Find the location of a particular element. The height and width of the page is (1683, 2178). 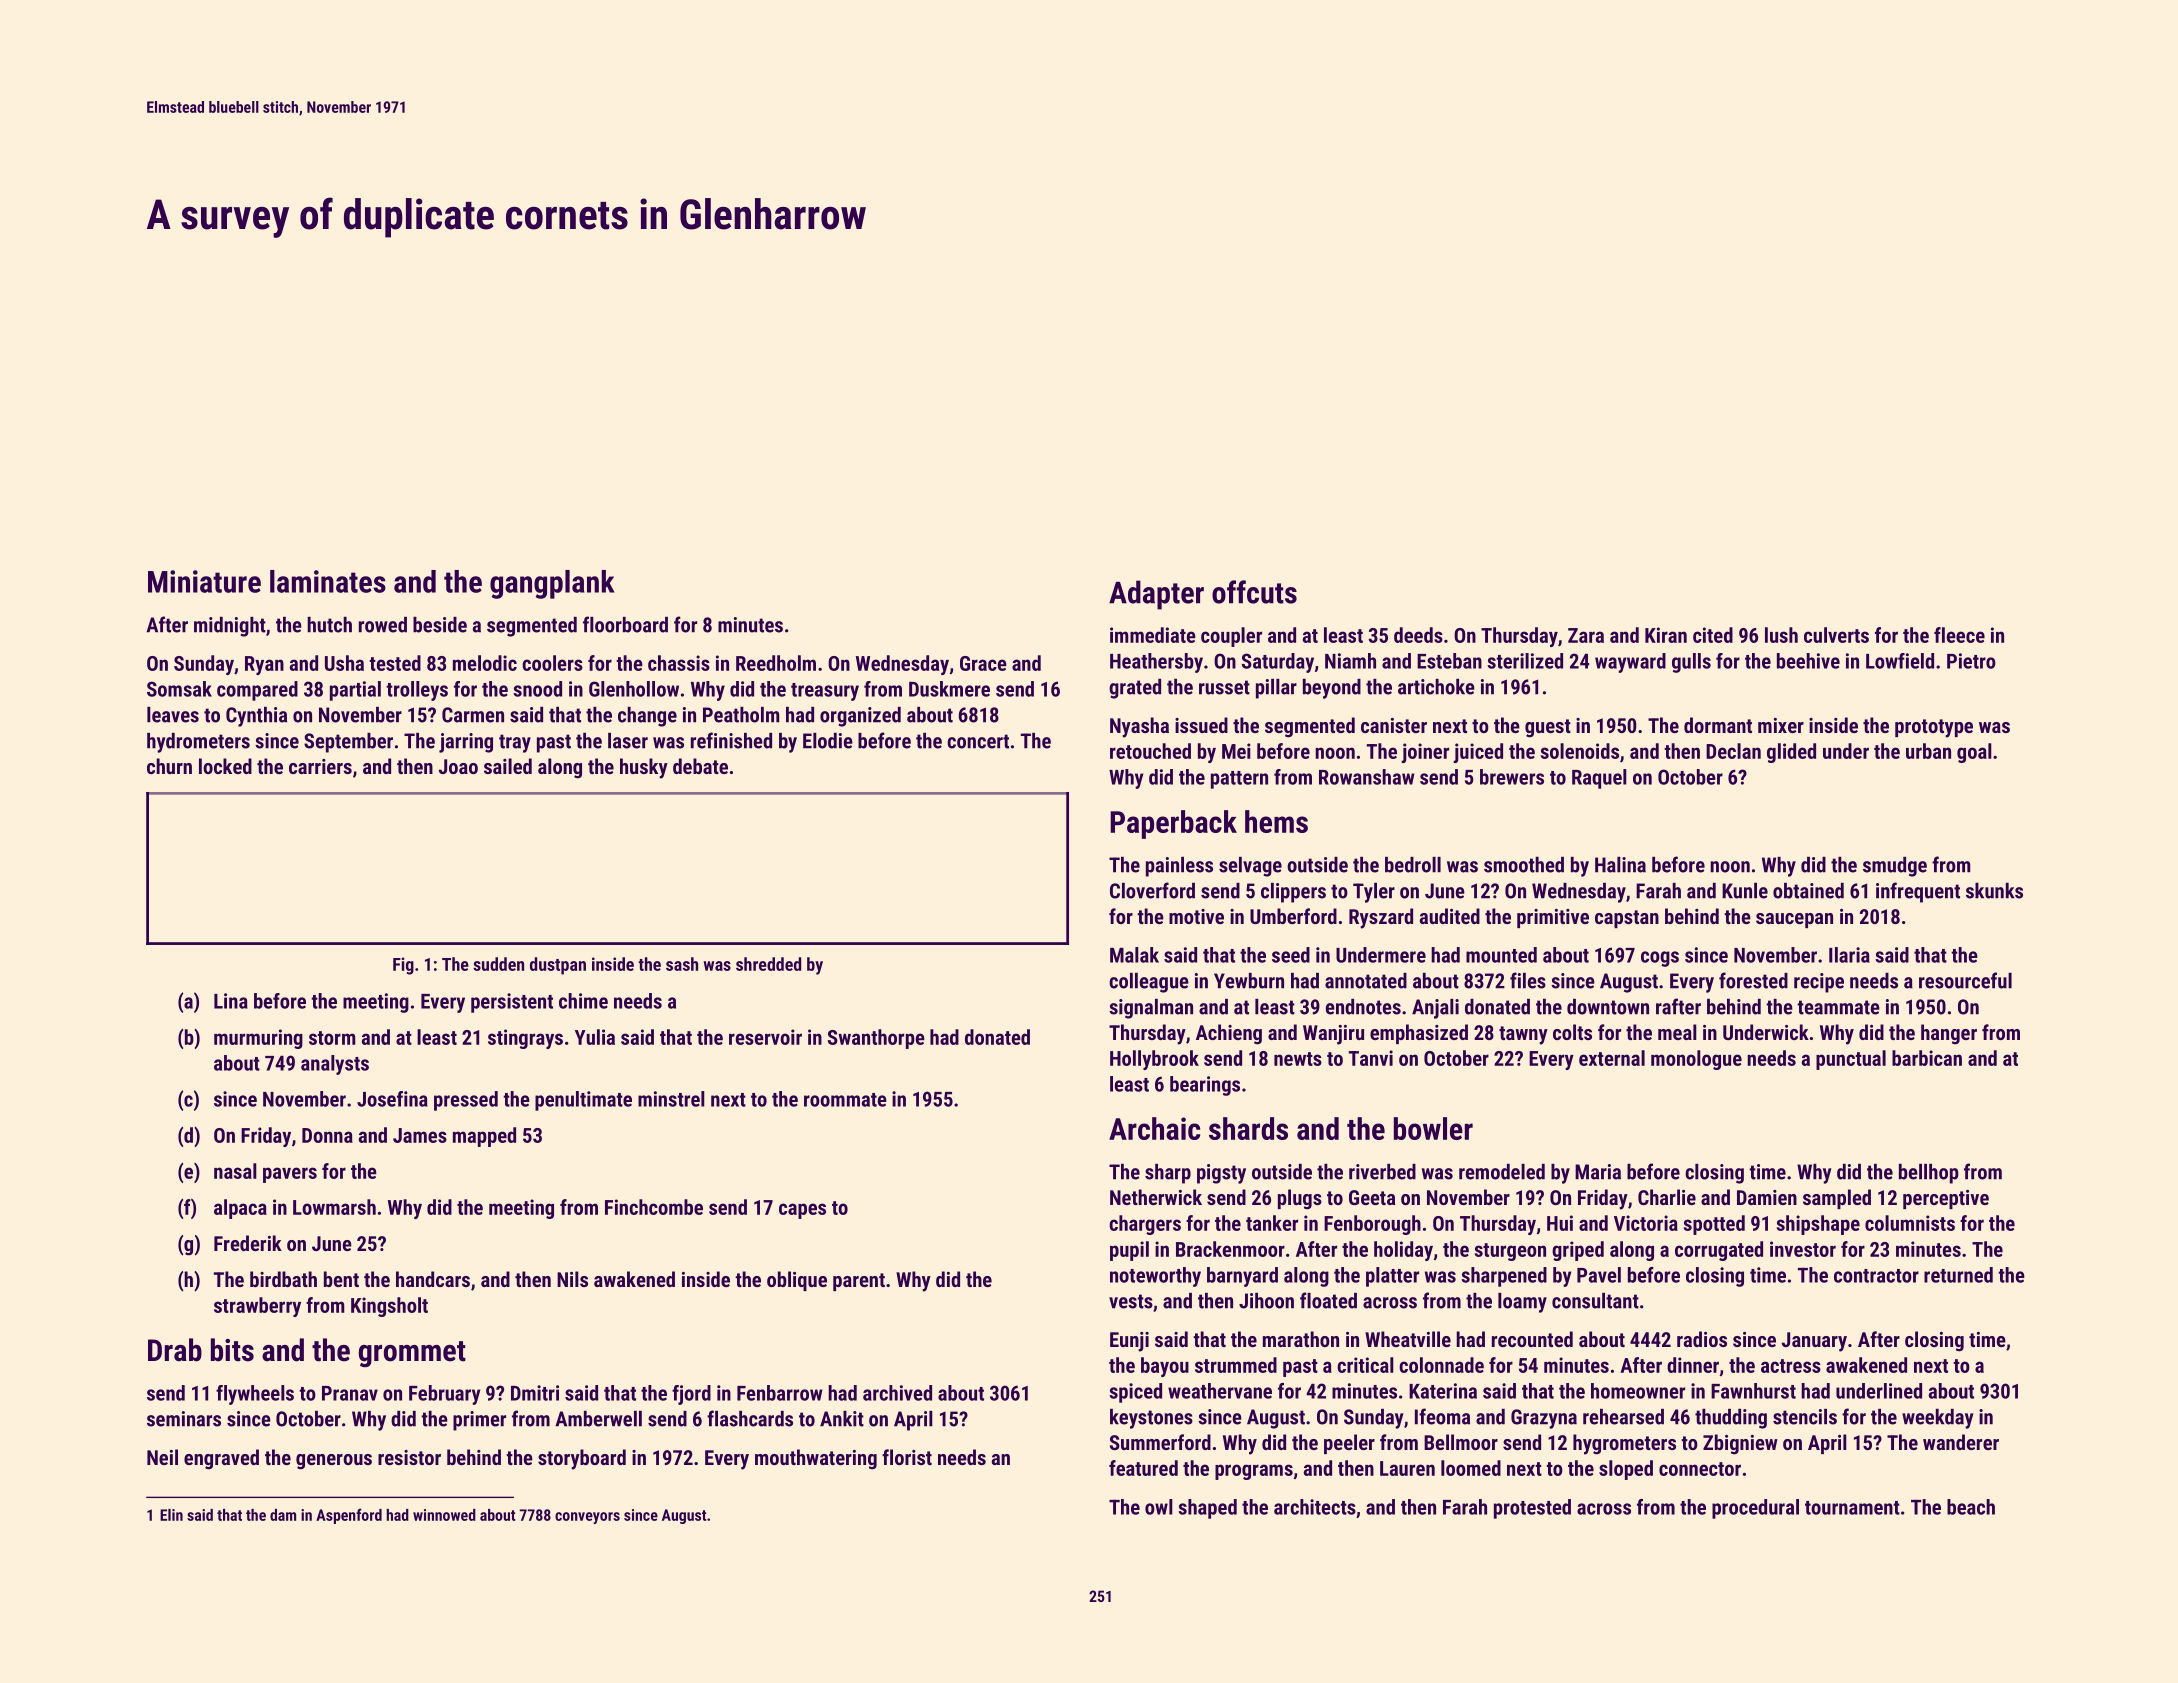

Eunji is located at coordinates (1129, 1342).
